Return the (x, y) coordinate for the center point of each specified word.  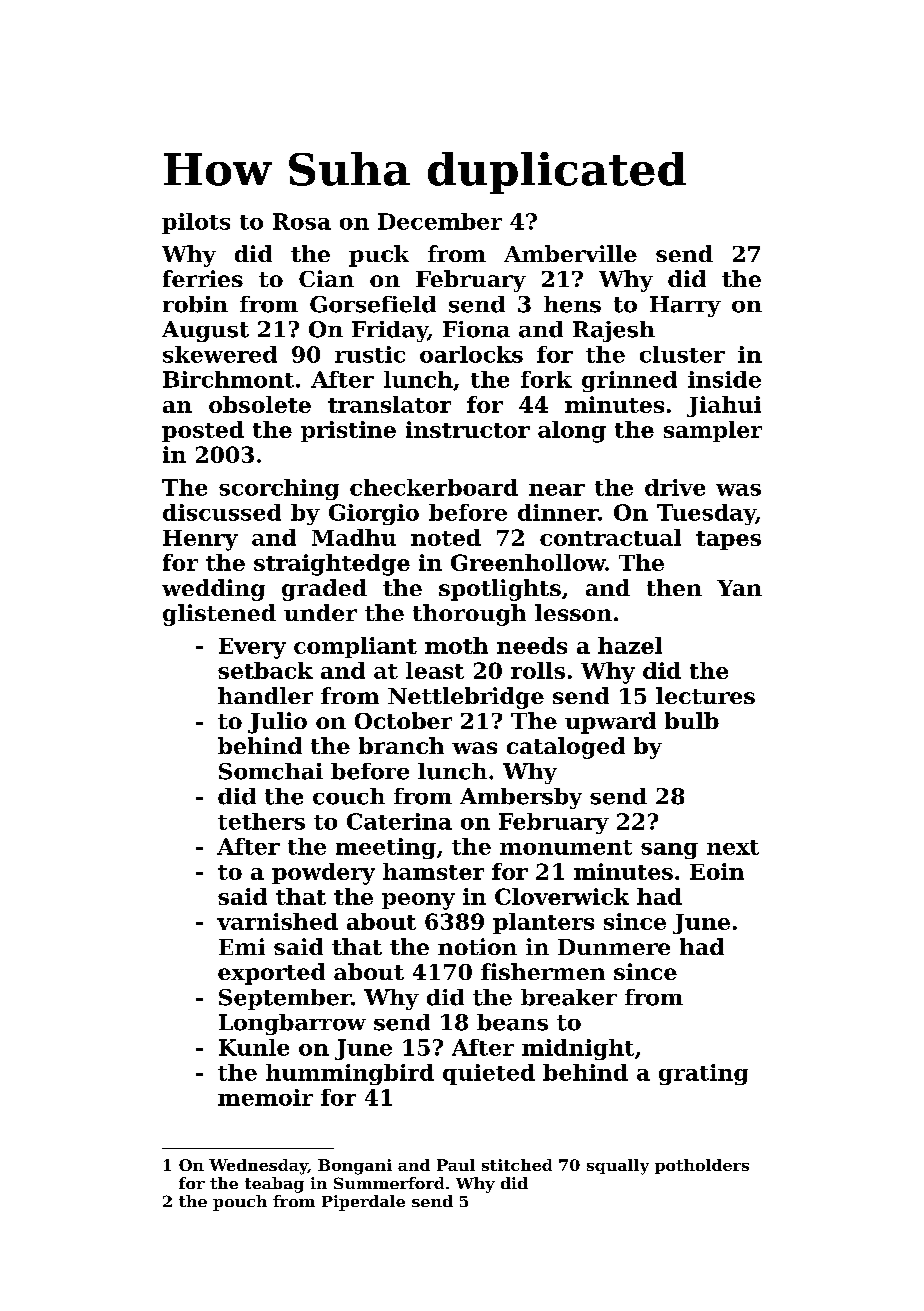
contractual (610, 537)
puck (379, 256)
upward (610, 723)
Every (252, 648)
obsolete (260, 404)
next (733, 847)
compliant (355, 647)
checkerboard (434, 487)
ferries (203, 278)
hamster (433, 871)
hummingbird (350, 1074)
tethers (261, 821)
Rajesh (614, 331)
